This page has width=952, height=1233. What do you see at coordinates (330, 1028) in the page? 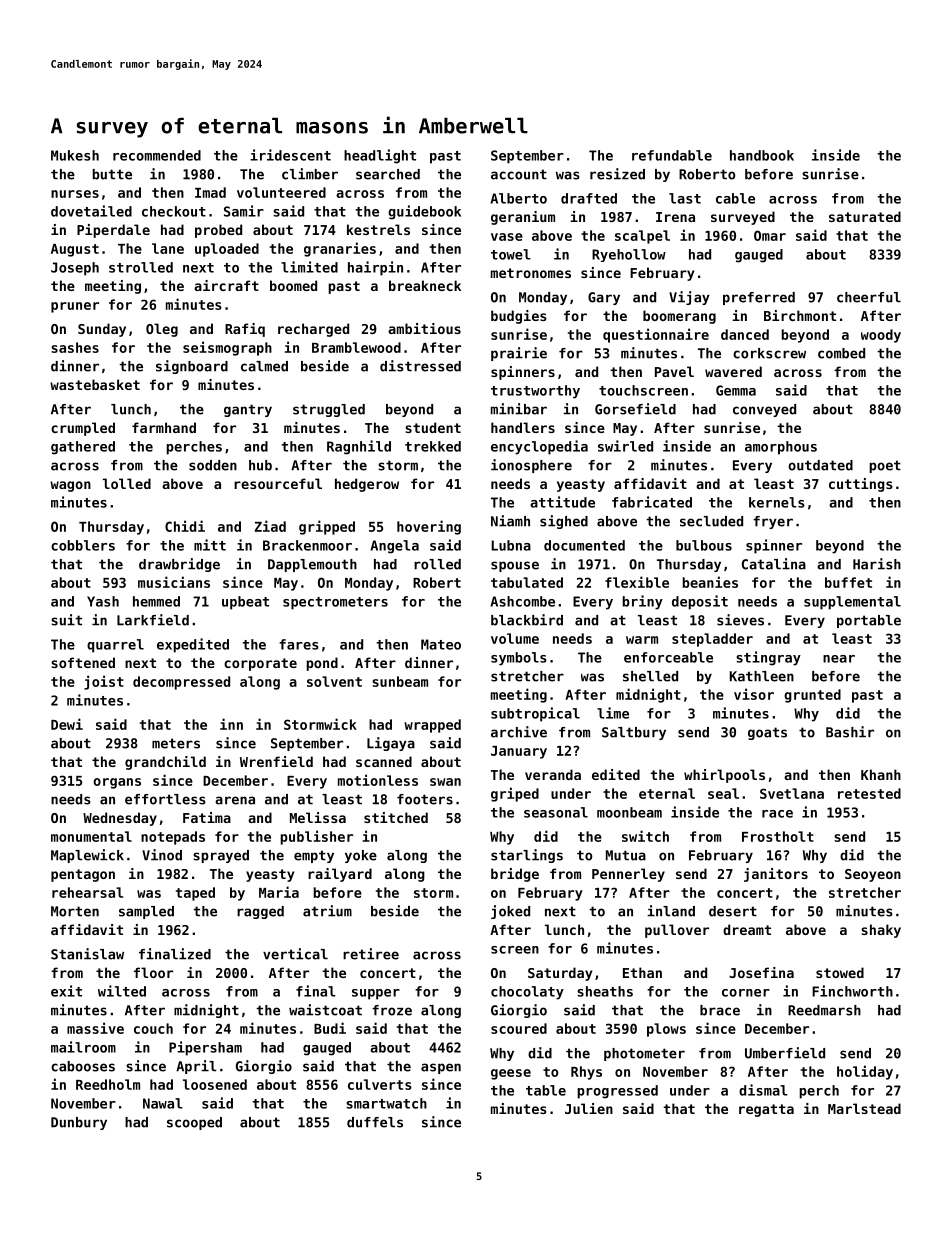
I see `Budi` at bounding box center [330, 1028].
